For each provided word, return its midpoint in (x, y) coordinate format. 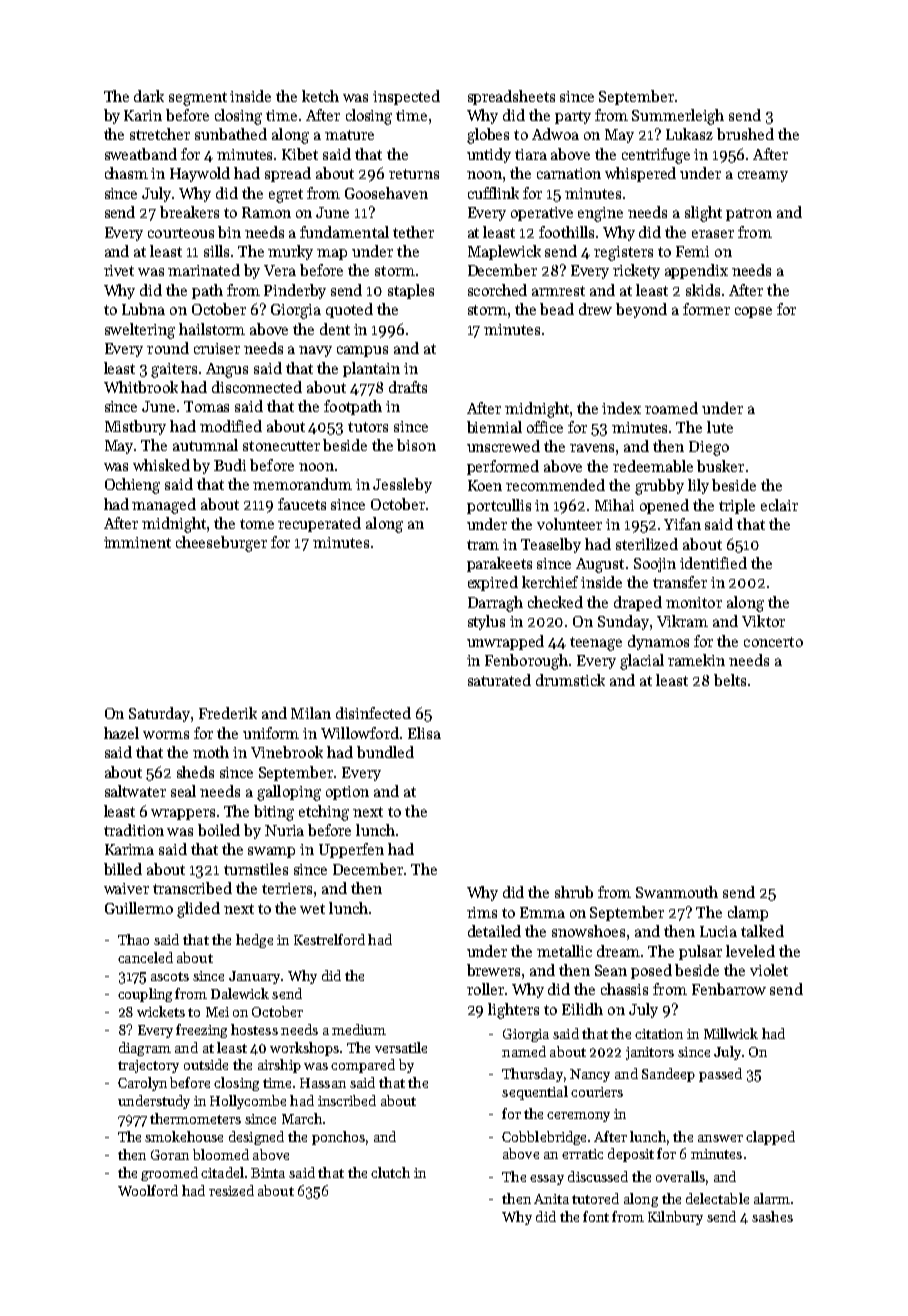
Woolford (148, 1190)
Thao (133, 939)
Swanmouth (677, 892)
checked (555, 602)
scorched (497, 290)
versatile (401, 1047)
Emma (542, 912)
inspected (406, 97)
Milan (311, 713)
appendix (696, 271)
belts (730, 680)
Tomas (206, 406)
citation (659, 1034)
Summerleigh (678, 117)
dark (149, 96)
